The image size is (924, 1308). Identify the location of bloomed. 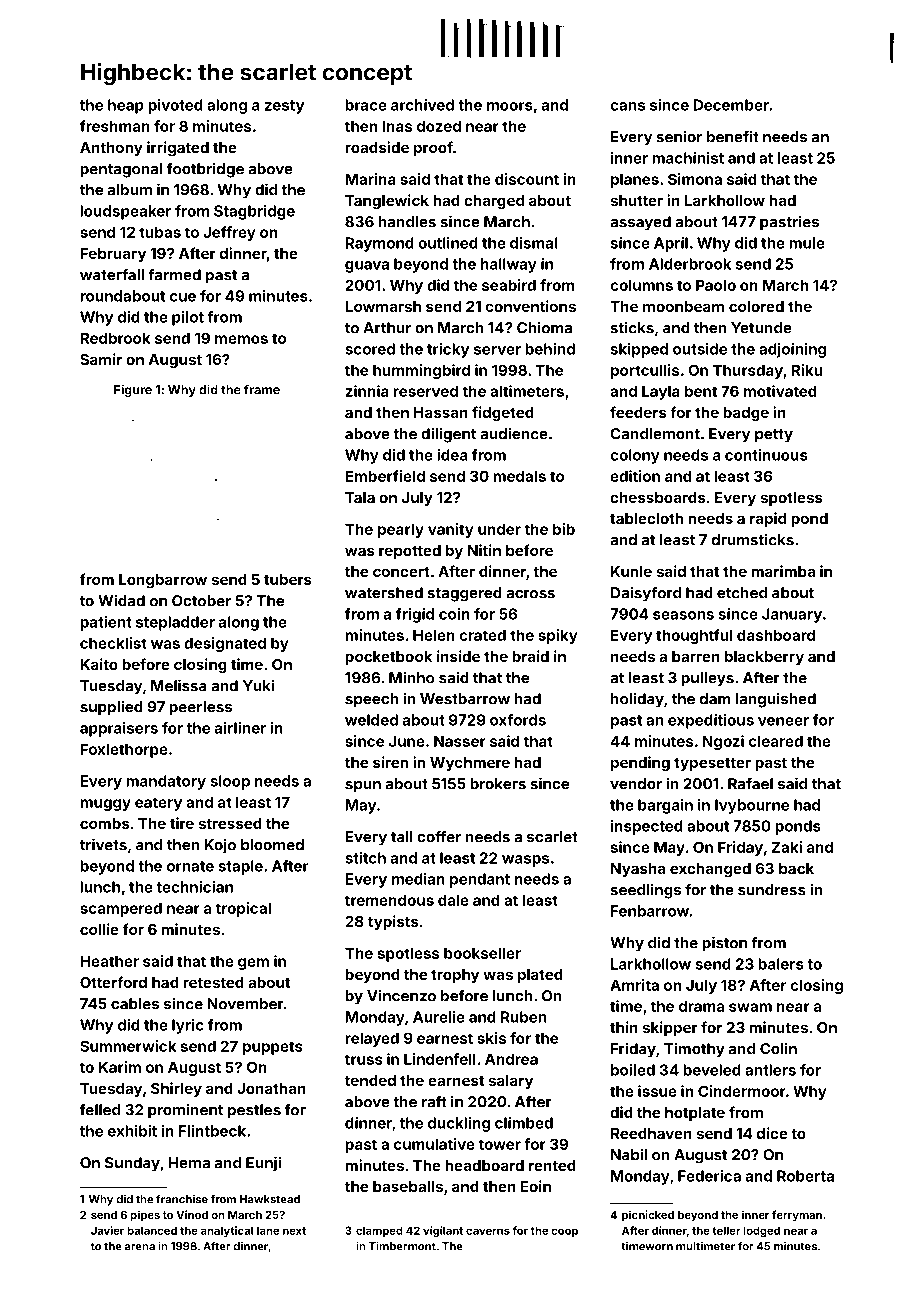
(272, 845).
